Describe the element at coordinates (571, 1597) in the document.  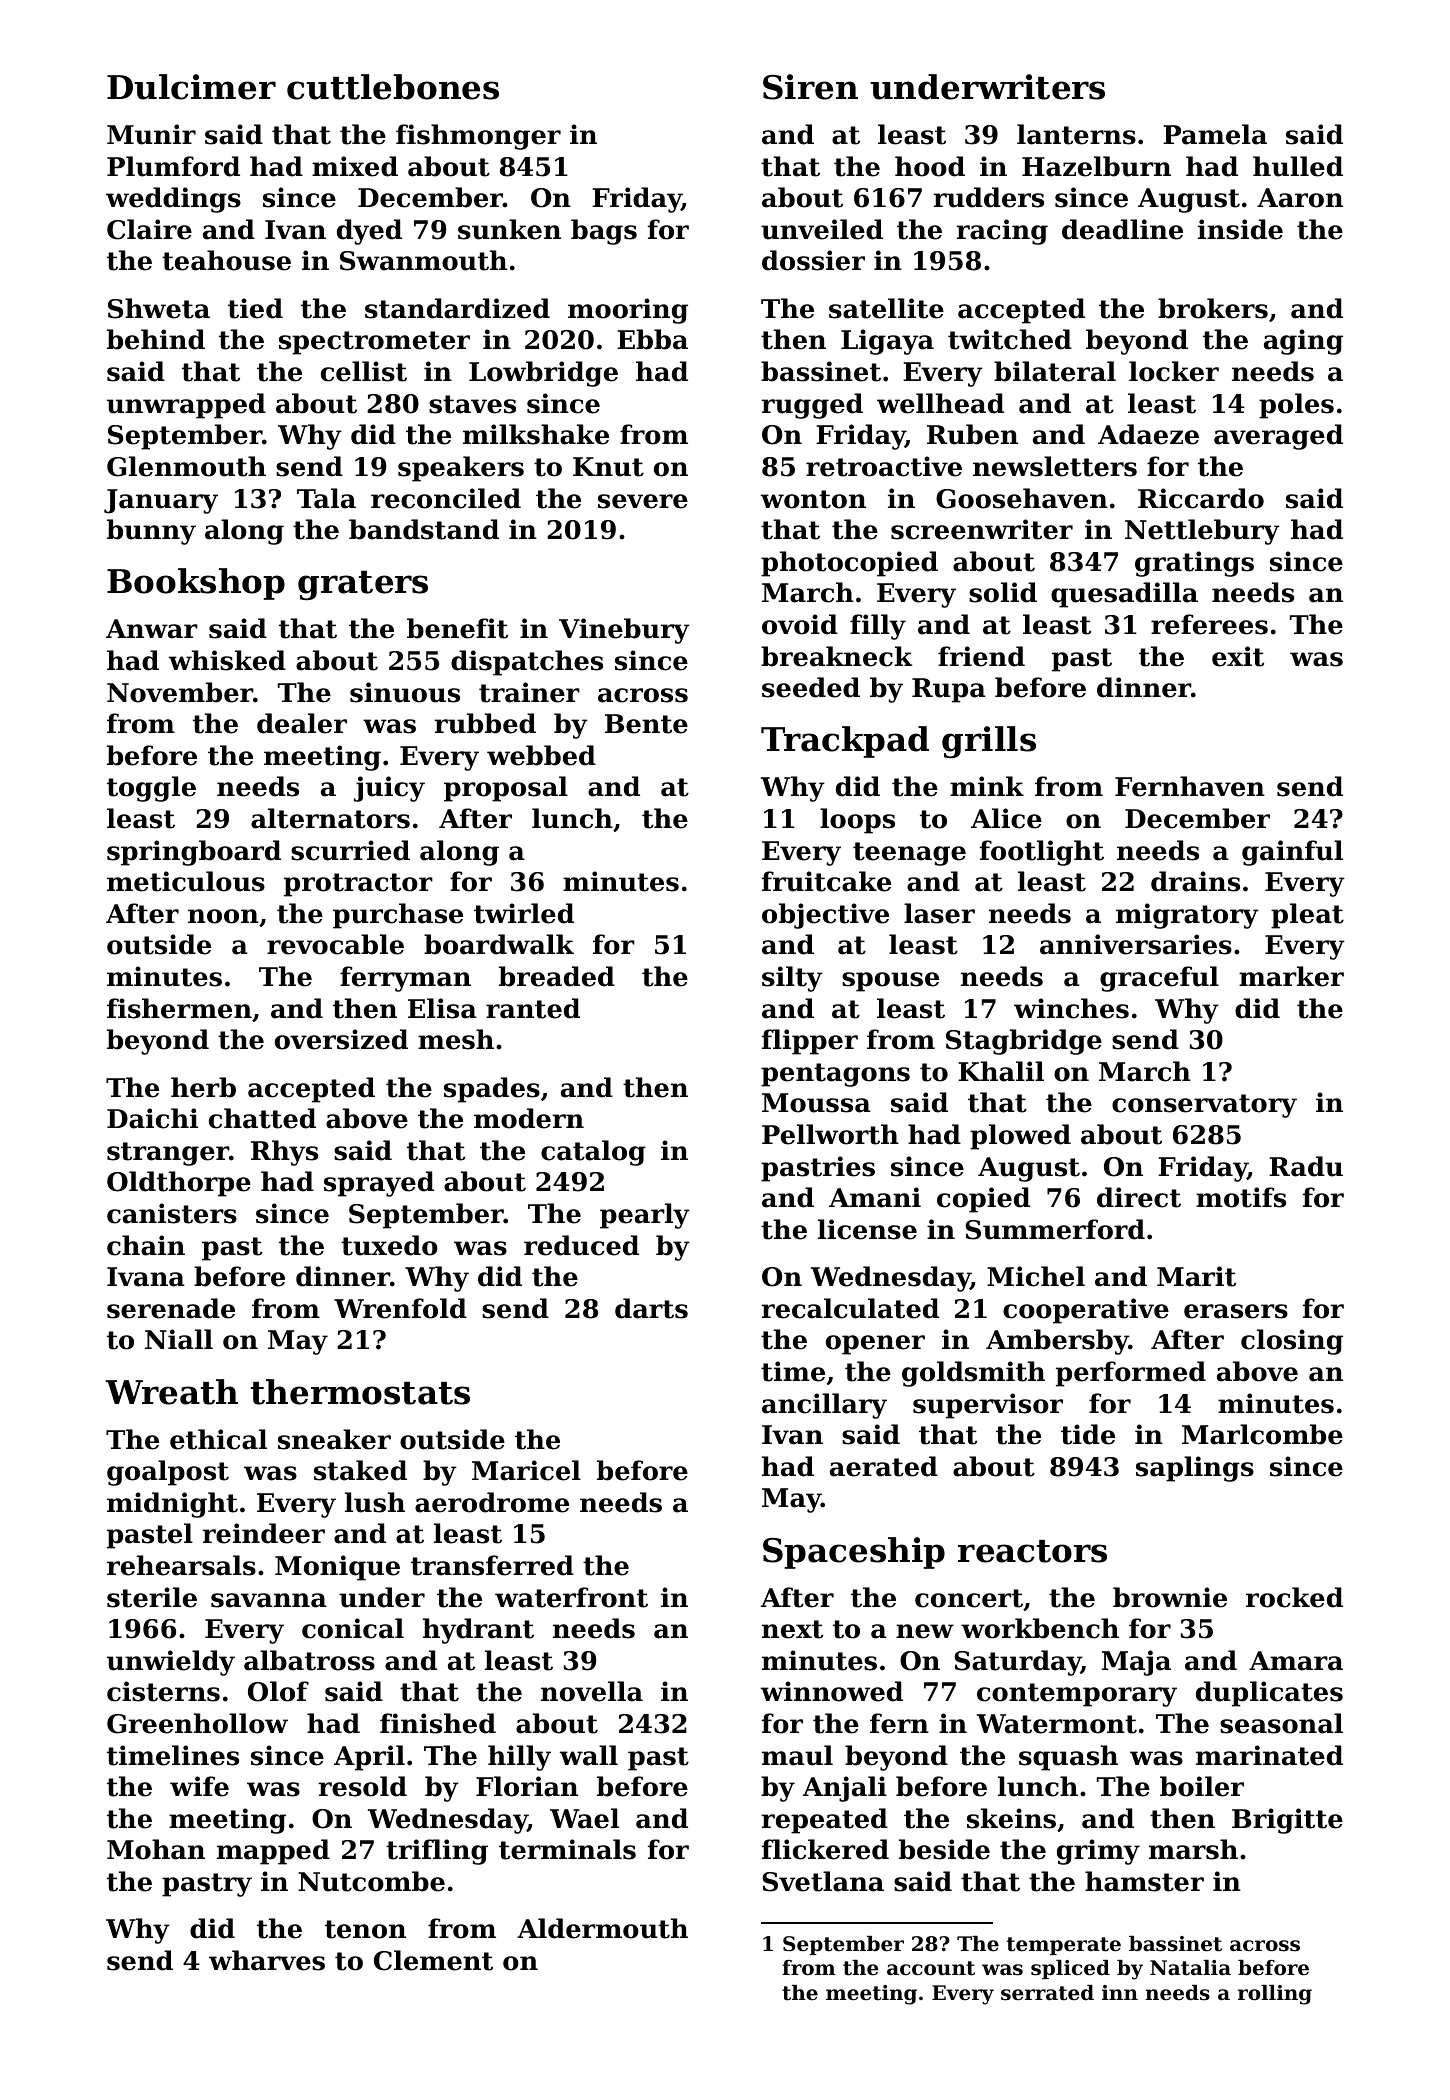
I see `waterfront` at that location.
